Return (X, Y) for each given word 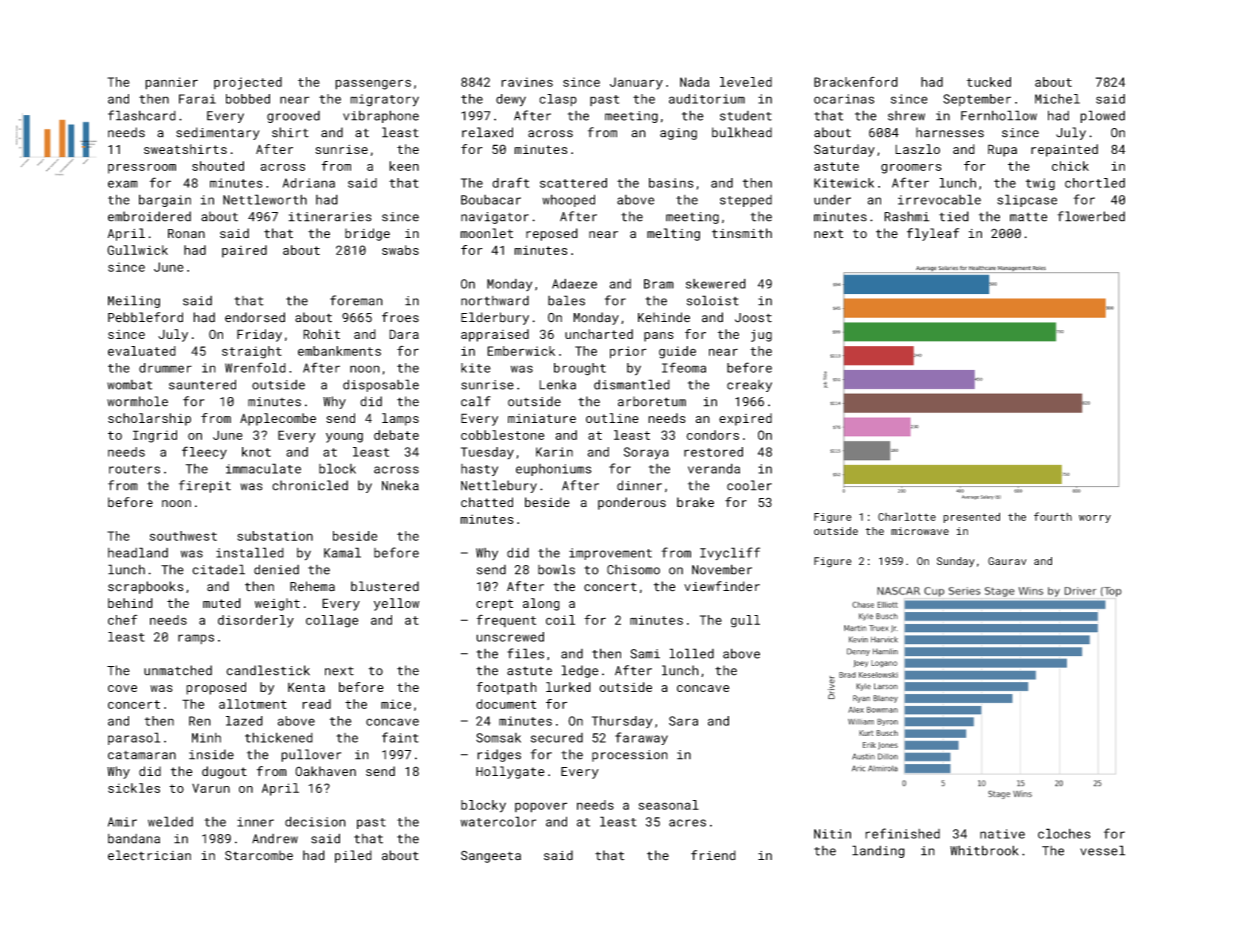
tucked (989, 82)
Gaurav (1007, 561)
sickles (134, 788)
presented (971, 517)
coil (560, 620)
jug (761, 336)
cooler (749, 485)
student (746, 116)
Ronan (186, 234)
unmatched (178, 670)
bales (566, 300)
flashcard (142, 115)
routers (134, 469)
